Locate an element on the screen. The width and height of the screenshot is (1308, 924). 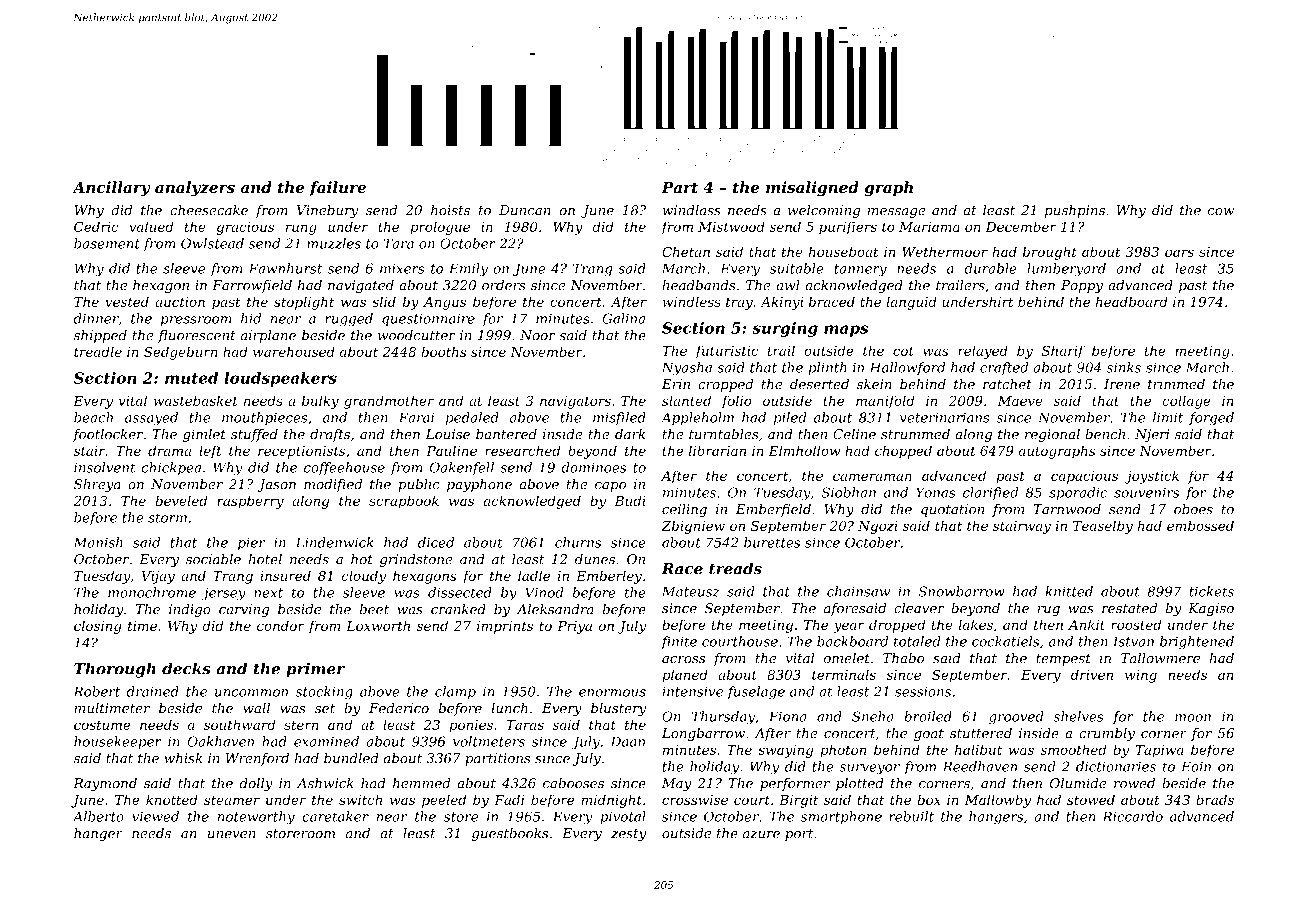
headbands is located at coordinates (699, 285).
